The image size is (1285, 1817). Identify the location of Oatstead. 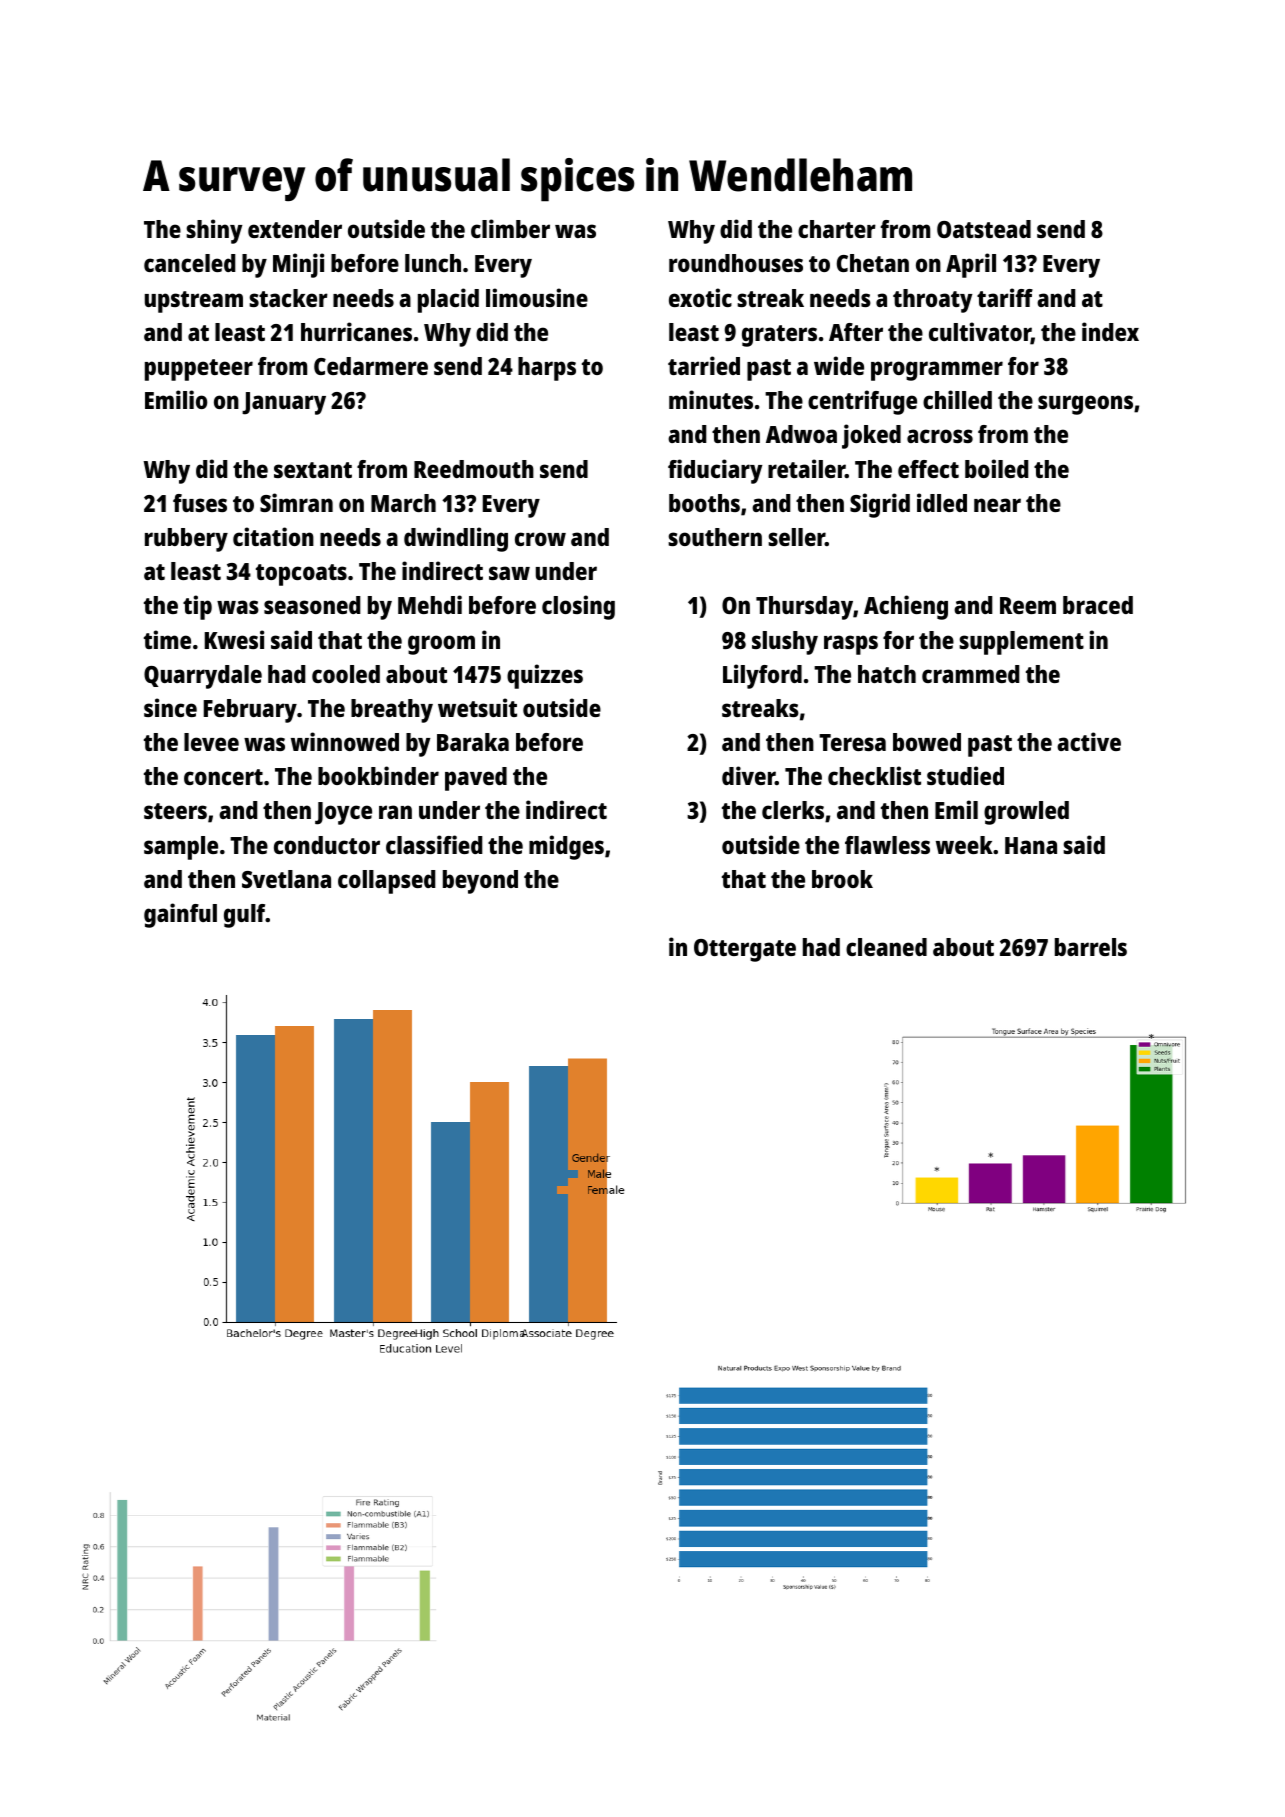
(984, 229).
